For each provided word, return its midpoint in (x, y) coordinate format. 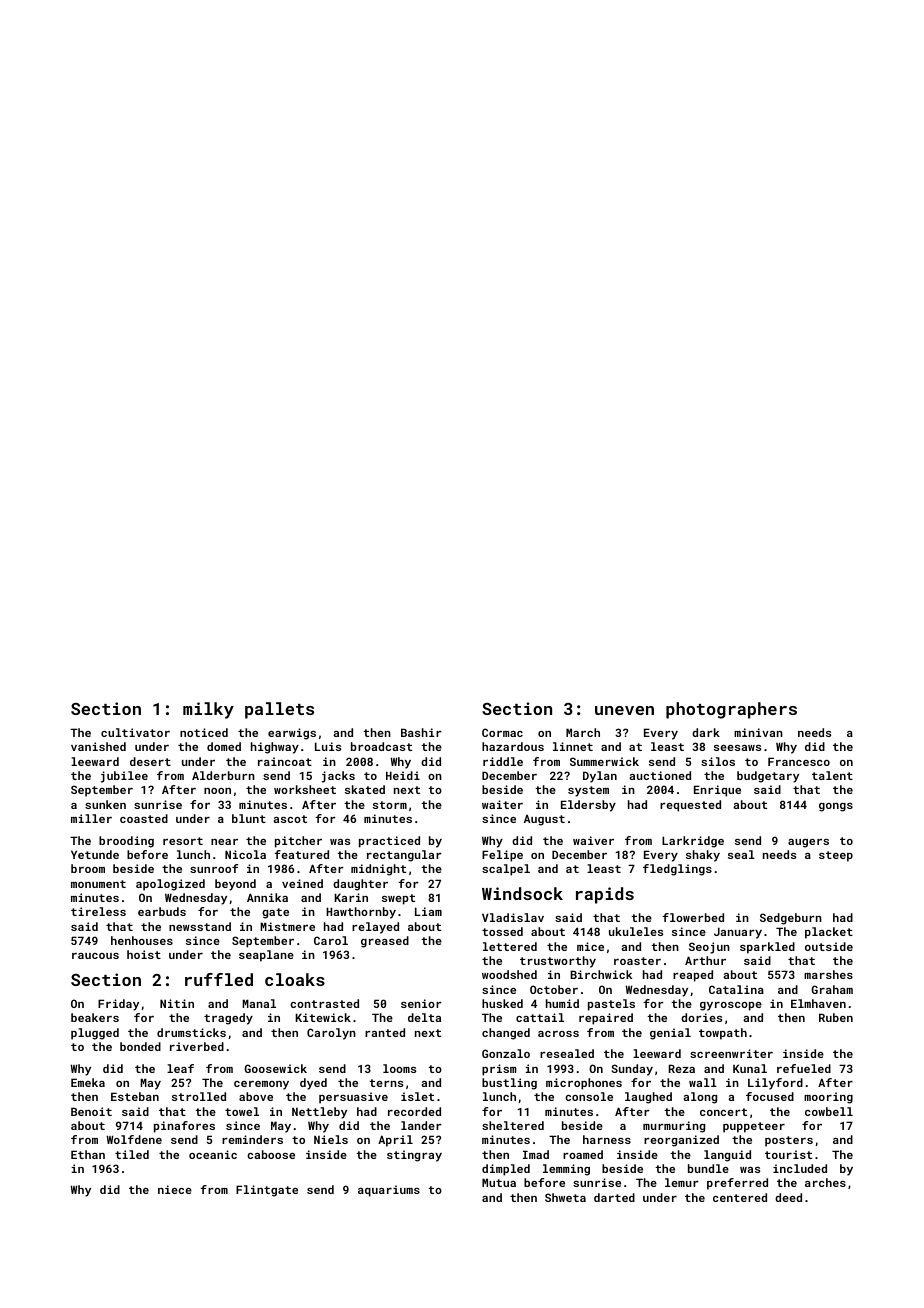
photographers (731, 710)
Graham (832, 989)
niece (175, 1189)
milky (208, 710)
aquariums (389, 1191)
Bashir (421, 732)
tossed (502, 931)
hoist (144, 954)
